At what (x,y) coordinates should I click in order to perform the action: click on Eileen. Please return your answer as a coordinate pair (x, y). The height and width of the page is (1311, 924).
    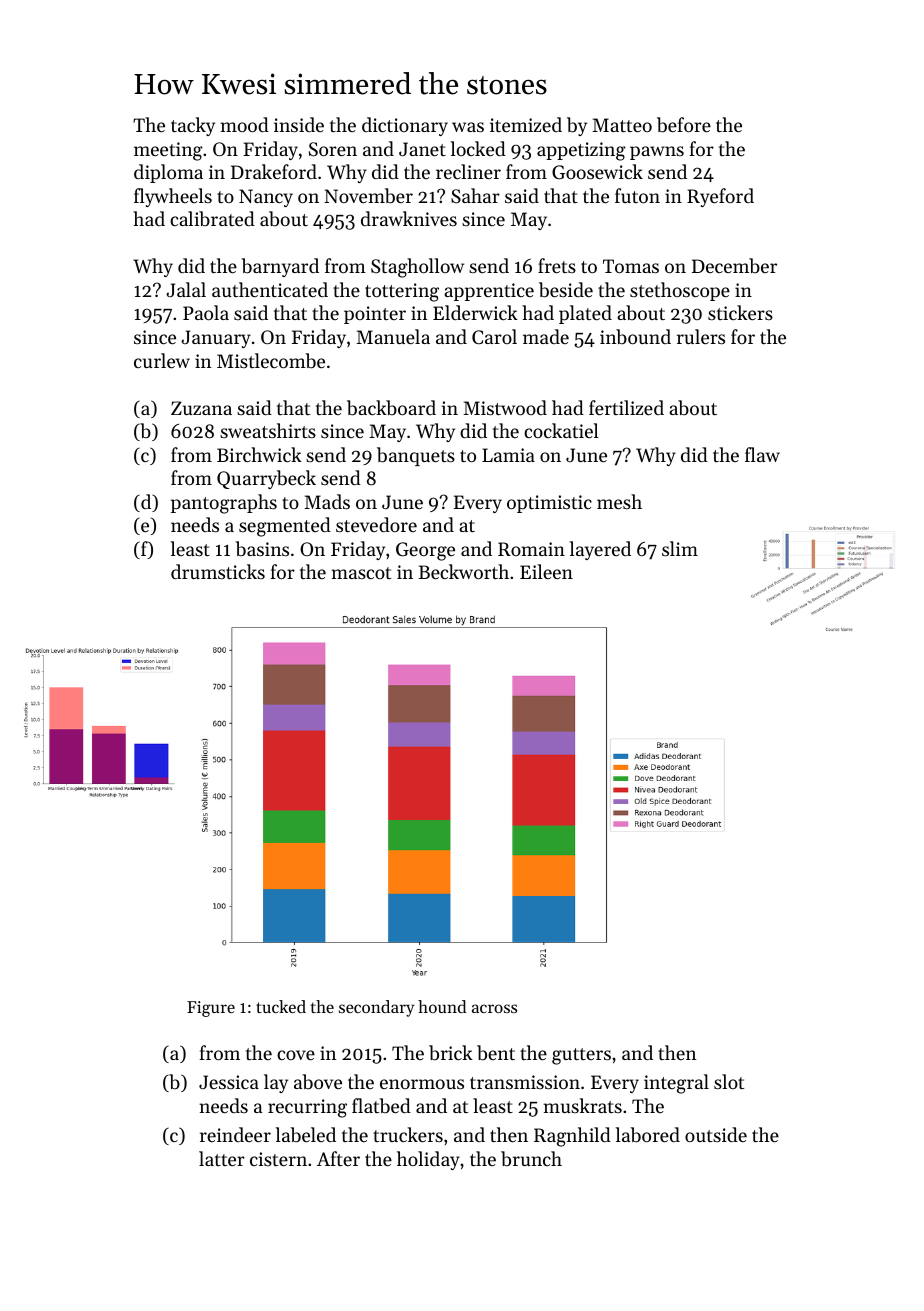
    Looking at the image, I should click on (546, 571).
